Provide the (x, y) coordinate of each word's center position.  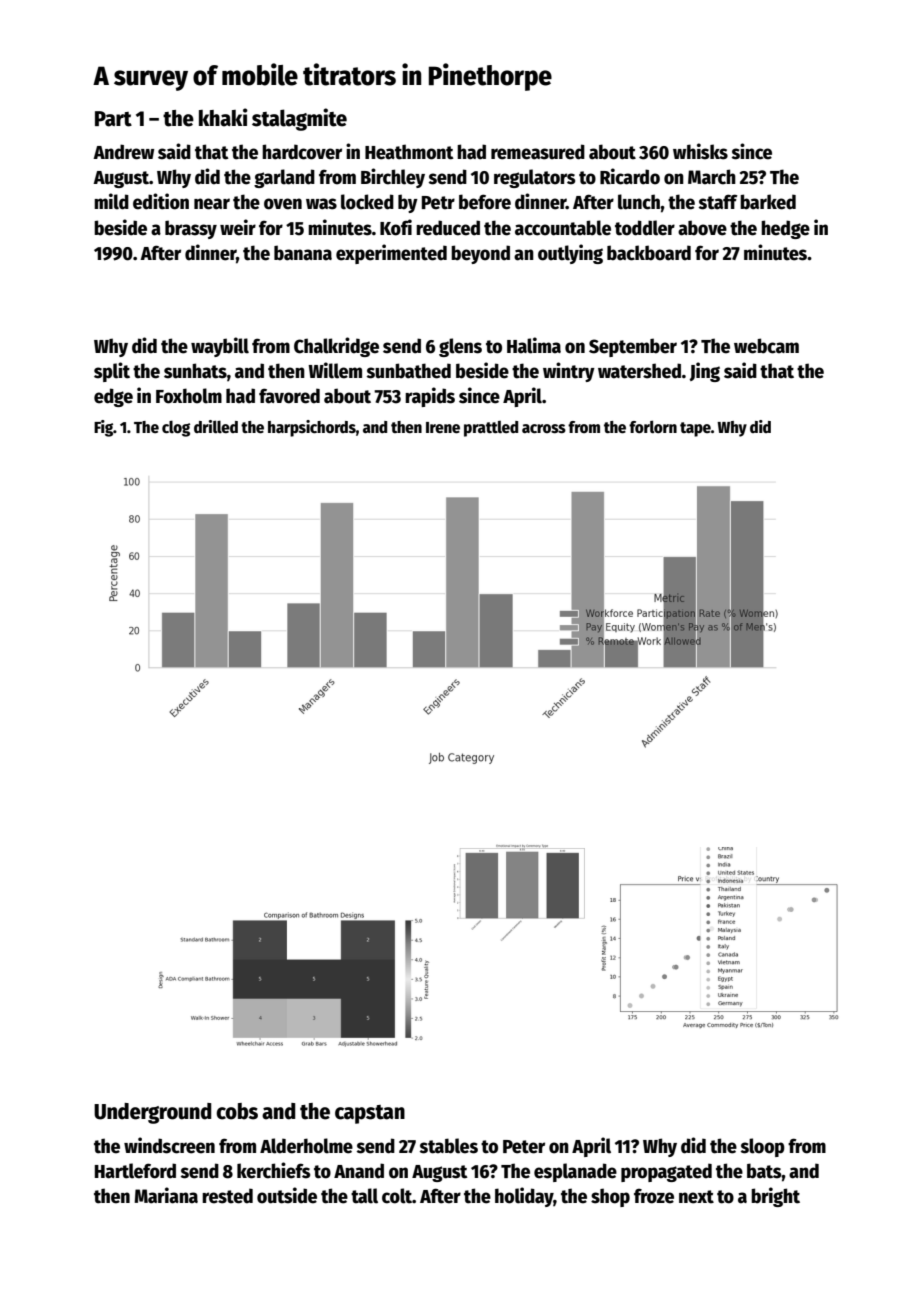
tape (695, 429)
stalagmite (299, 119)
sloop (763, 1147)
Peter (524, 1147)
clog (176, 428)
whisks (700, 151)
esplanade (575, 1172)
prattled (491, 429)
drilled (216, 426)
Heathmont (409, 152)
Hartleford (135, 1171)
